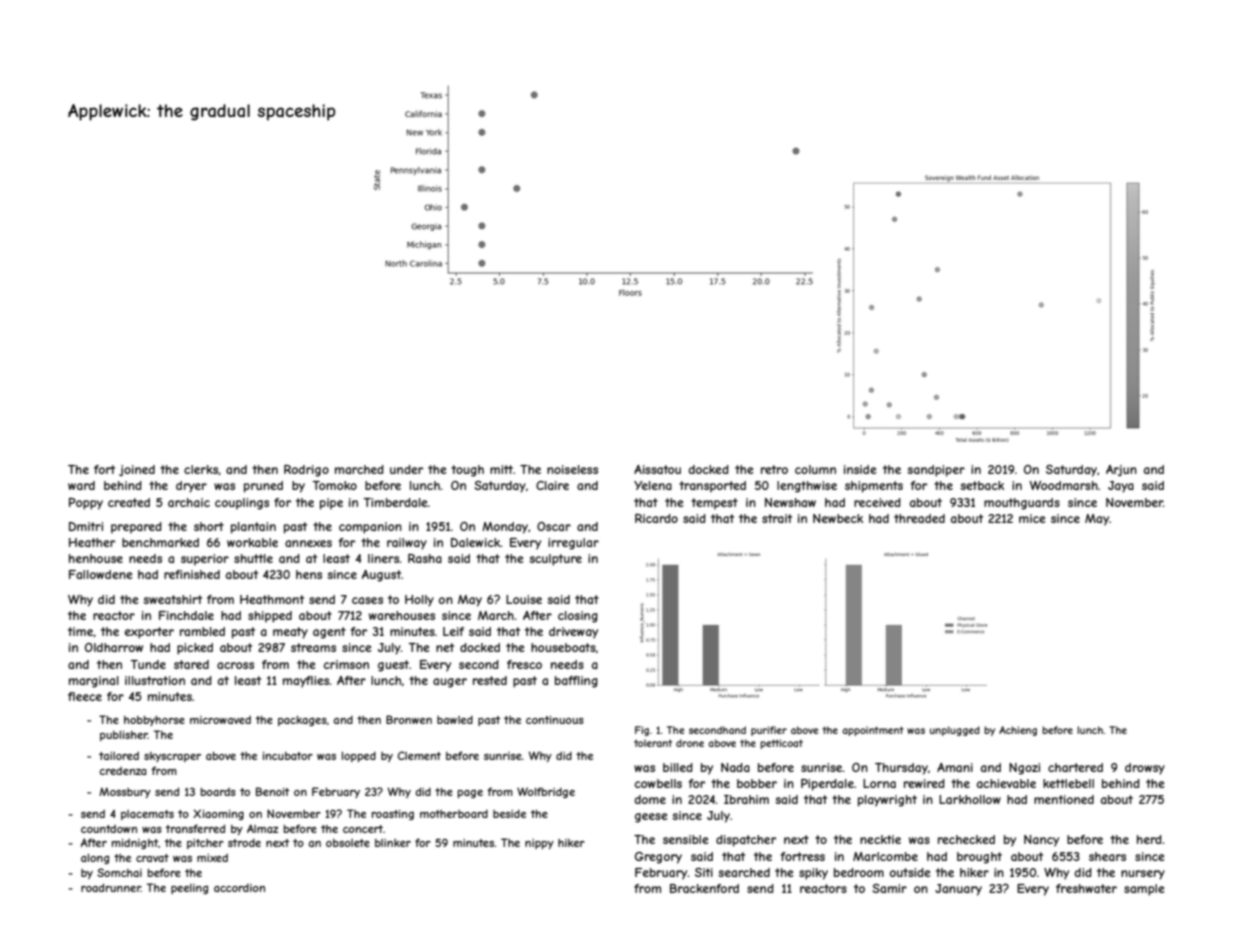 This screenshot has width=1233, height=952. What do you see at coordinates (1121, 470) in the screenshot?
I see `Arjun` at bounding box center [1121, 470].
